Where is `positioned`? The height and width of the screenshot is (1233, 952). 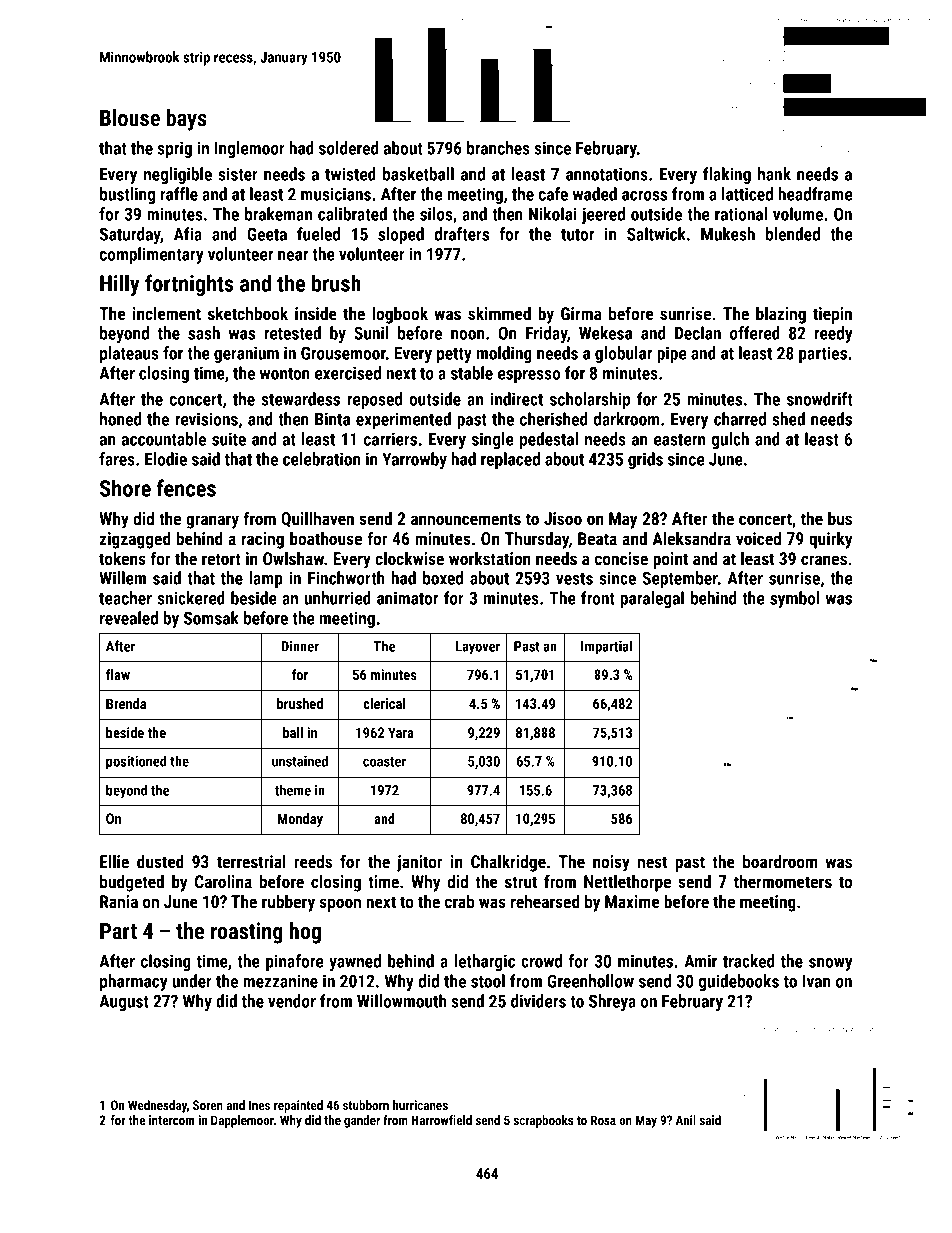
positioned is located at coordinates (136, 762).
